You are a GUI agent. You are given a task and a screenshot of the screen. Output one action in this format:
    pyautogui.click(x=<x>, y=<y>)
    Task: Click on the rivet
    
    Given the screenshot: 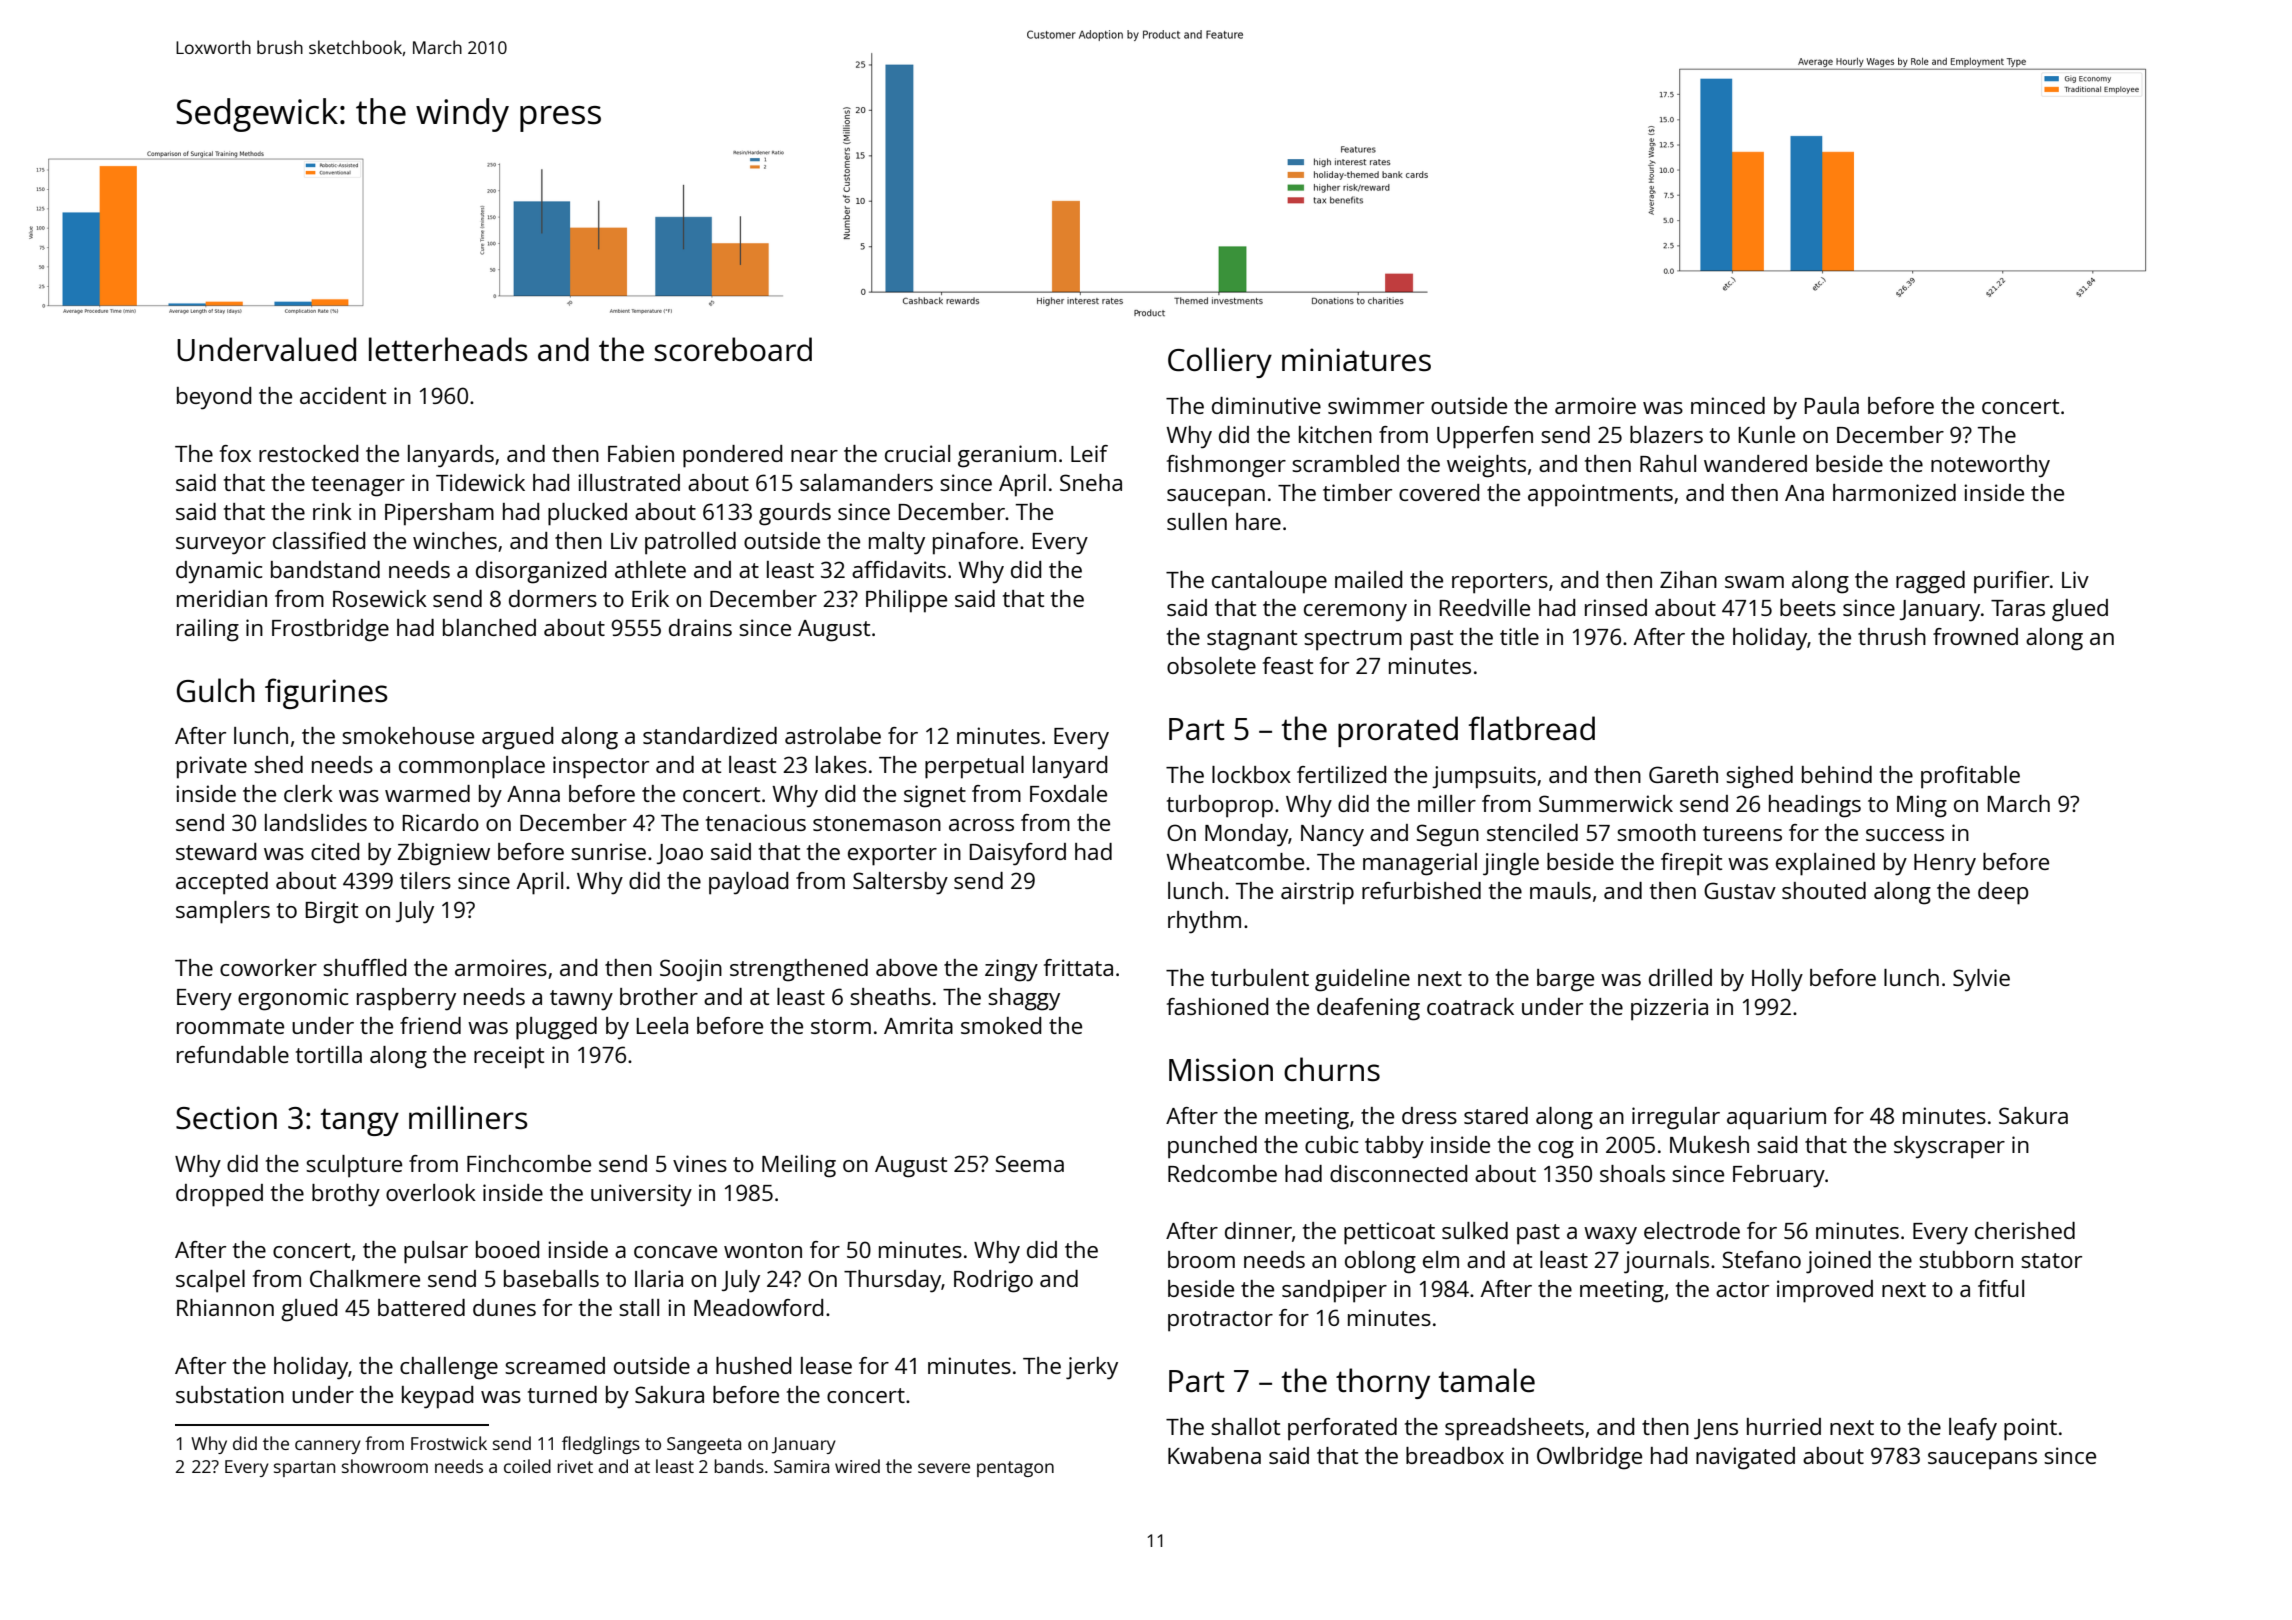 What is the action you would take?
    pyautogui.click(x=575, y=1466)
